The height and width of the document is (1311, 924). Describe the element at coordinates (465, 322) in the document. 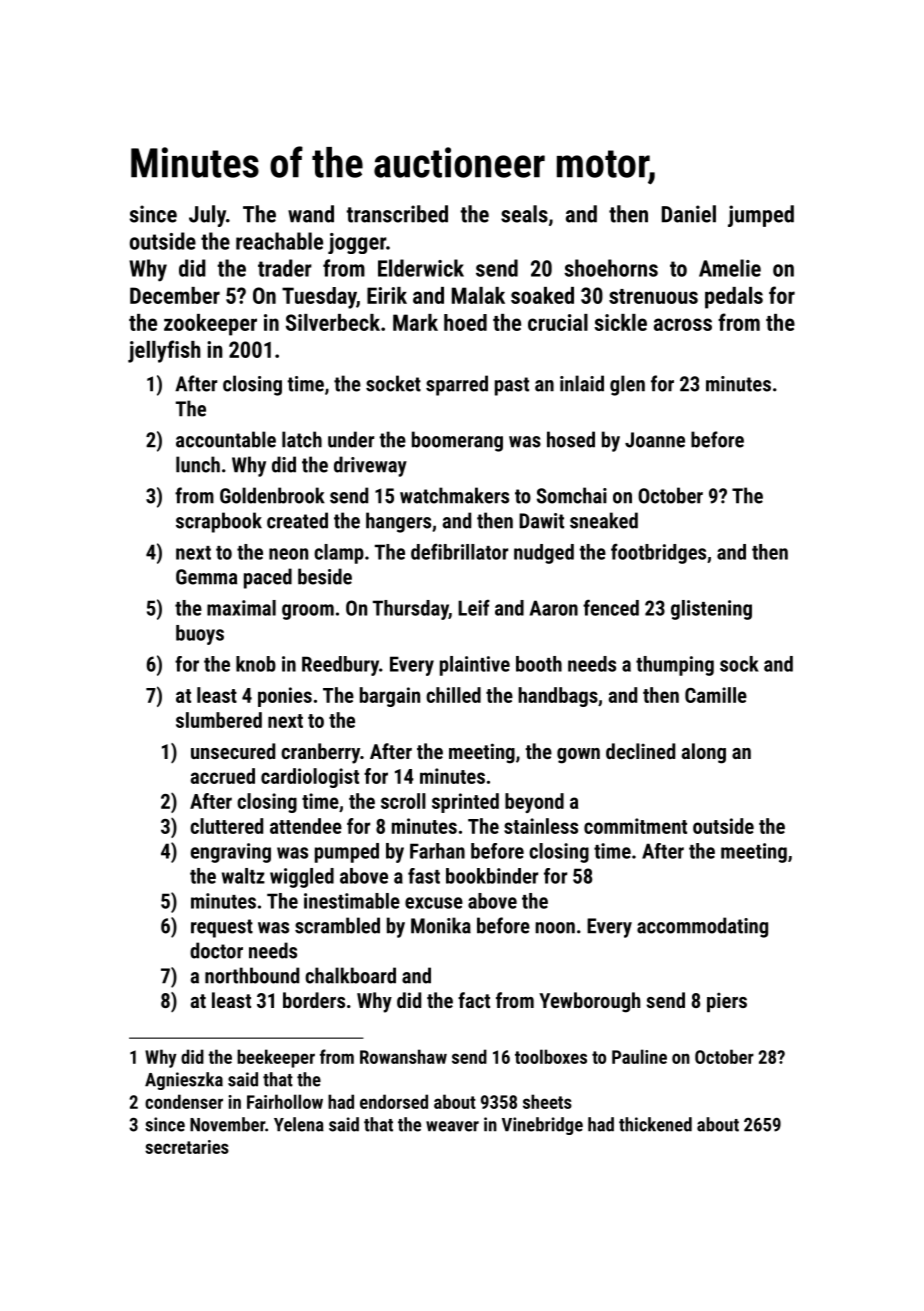

I see `hoed` at that location.
